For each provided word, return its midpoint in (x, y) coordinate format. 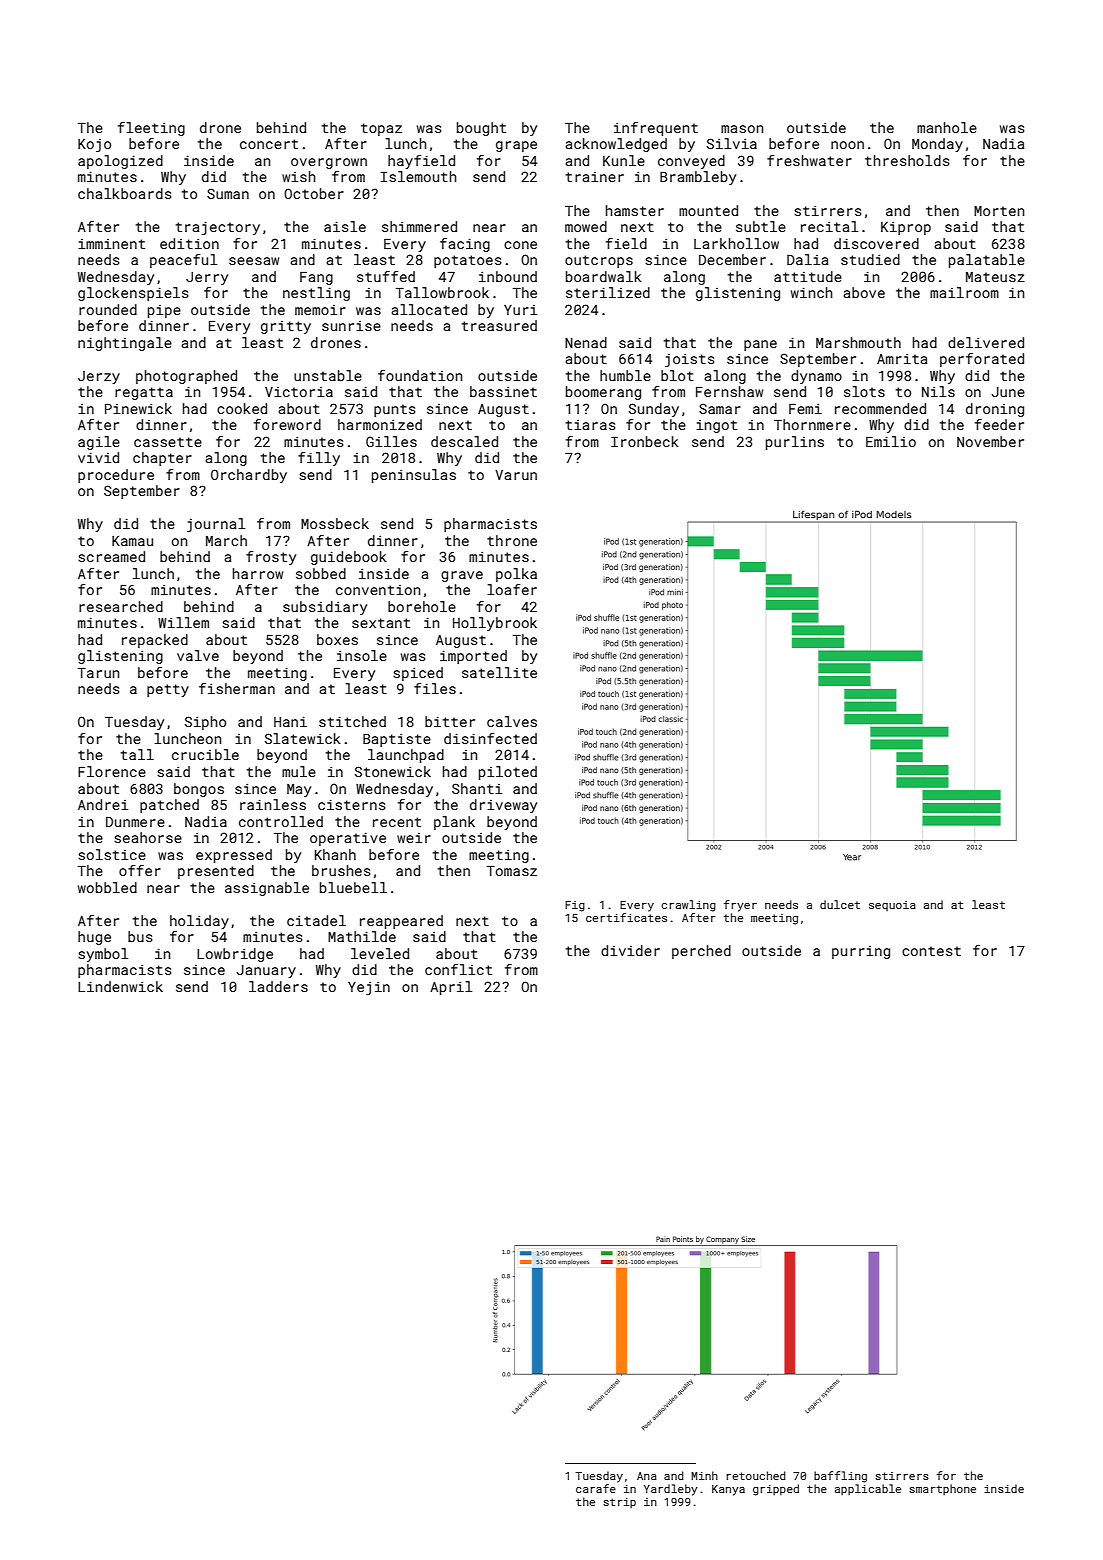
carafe (596, 1488)
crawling (688, 906)
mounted (708, 210)
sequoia (892, 906)
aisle (345, 226)
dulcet (840, 904)
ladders (278, 986)
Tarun (98, 673)
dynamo (816, 377)
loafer (512, 589)
